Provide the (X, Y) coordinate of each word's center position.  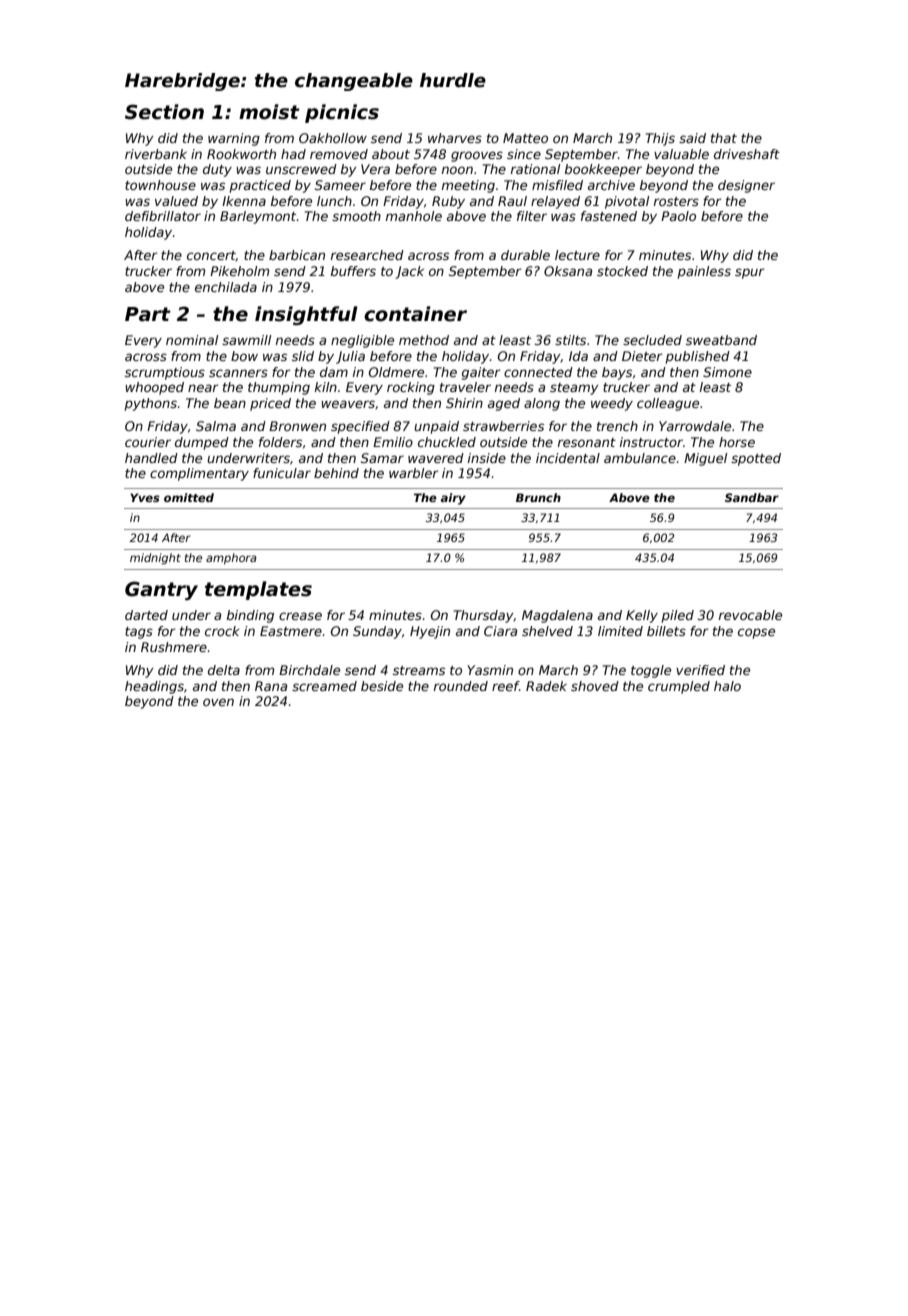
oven (218, 702)
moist (269, 112)
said (692, 138)
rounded (461, 686)
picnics (342, 113)
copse (756, 633)
